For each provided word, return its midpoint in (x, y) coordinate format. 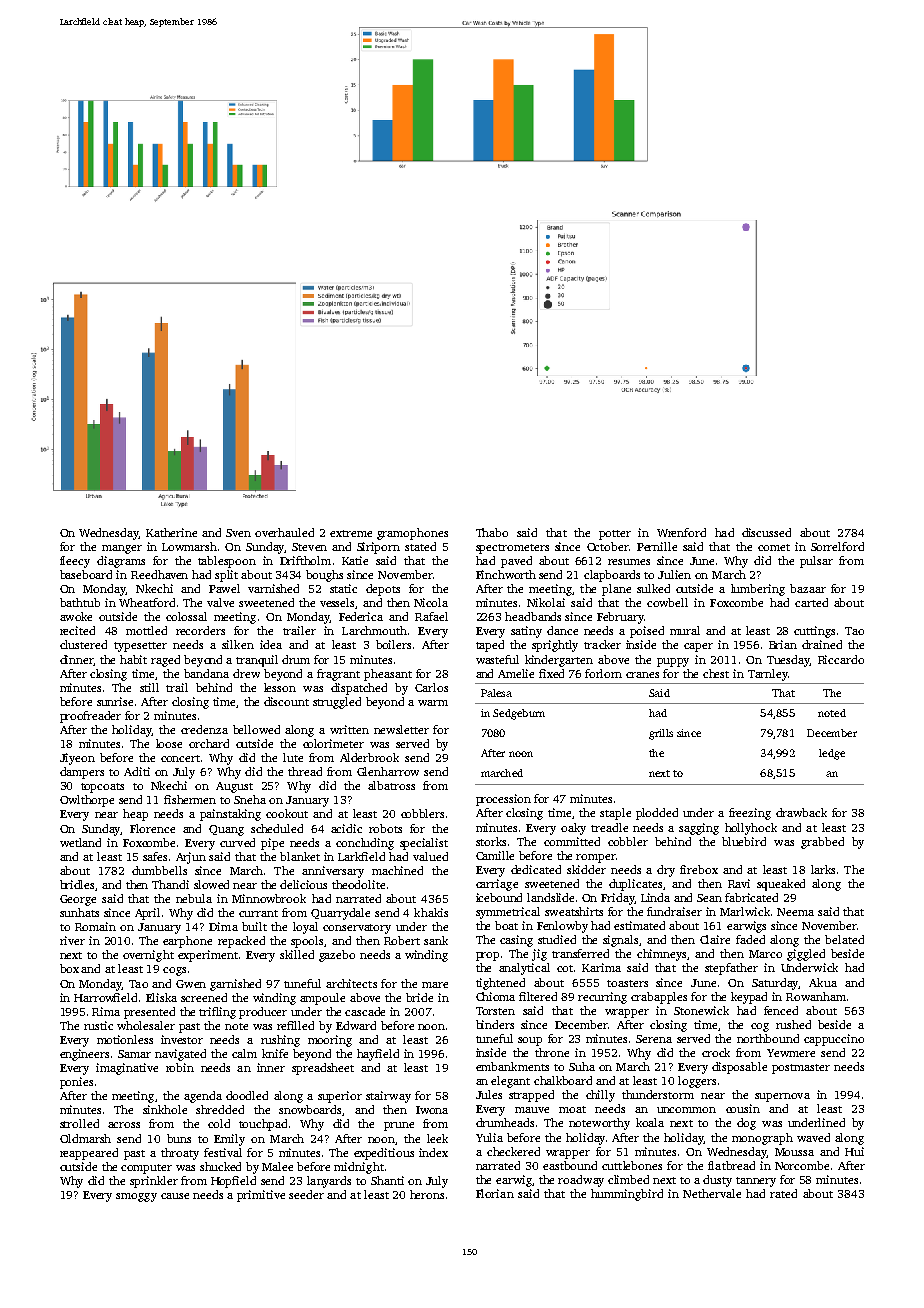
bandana (206, 673)
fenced (781, 1010)
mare (435, 985)
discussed (766, 532)
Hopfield (233, 1182)
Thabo (492, 532)
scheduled (277, 828)
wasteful (497, 659)
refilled (295, 1025)
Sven (238, 533)
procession (503, 800)
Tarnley (768, 675)
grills (661, 734)
